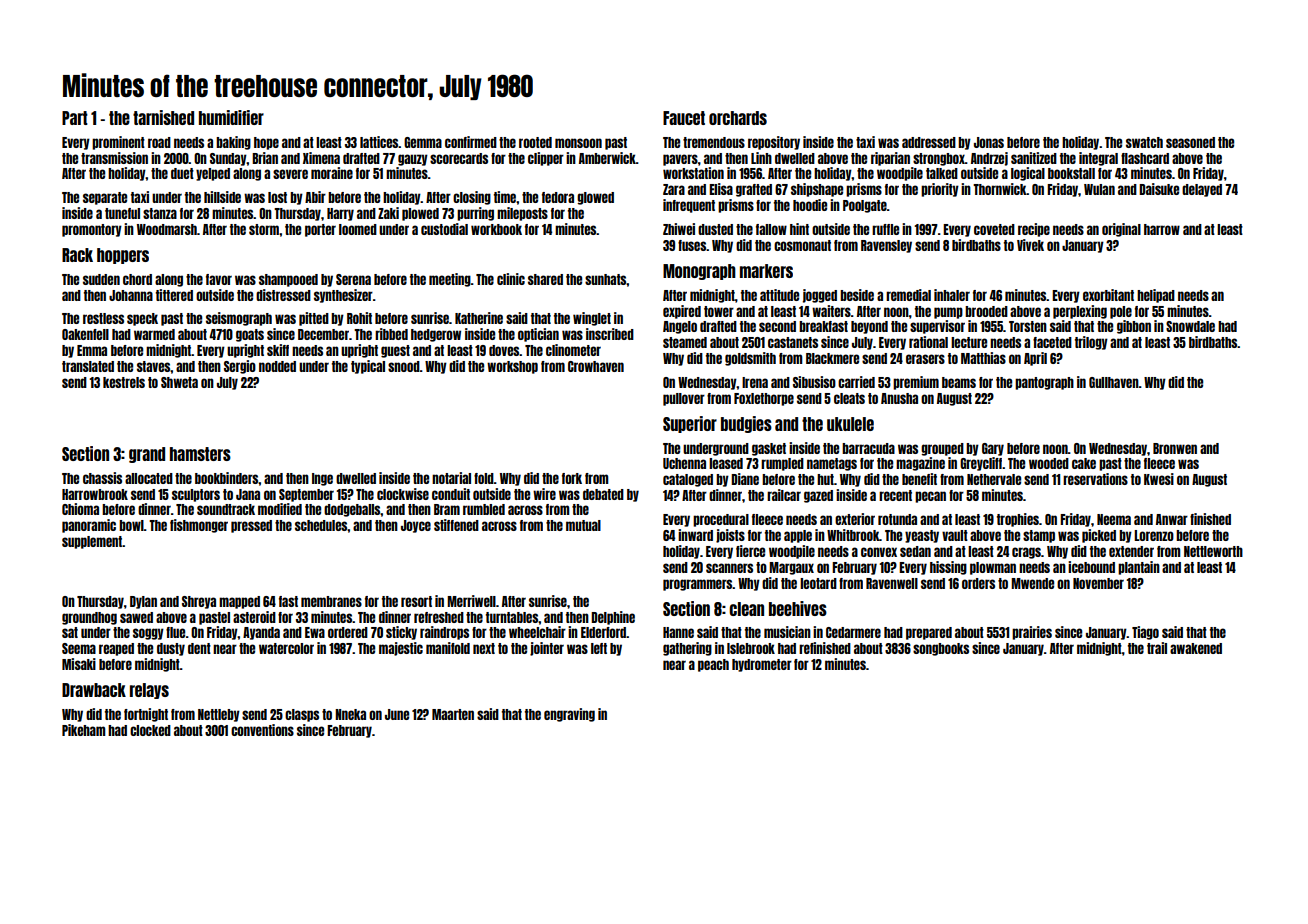 The image size is (1308, 924). Describe the element at coordinates (277, 366) in the screenshot. I see `nodded` at that location.
